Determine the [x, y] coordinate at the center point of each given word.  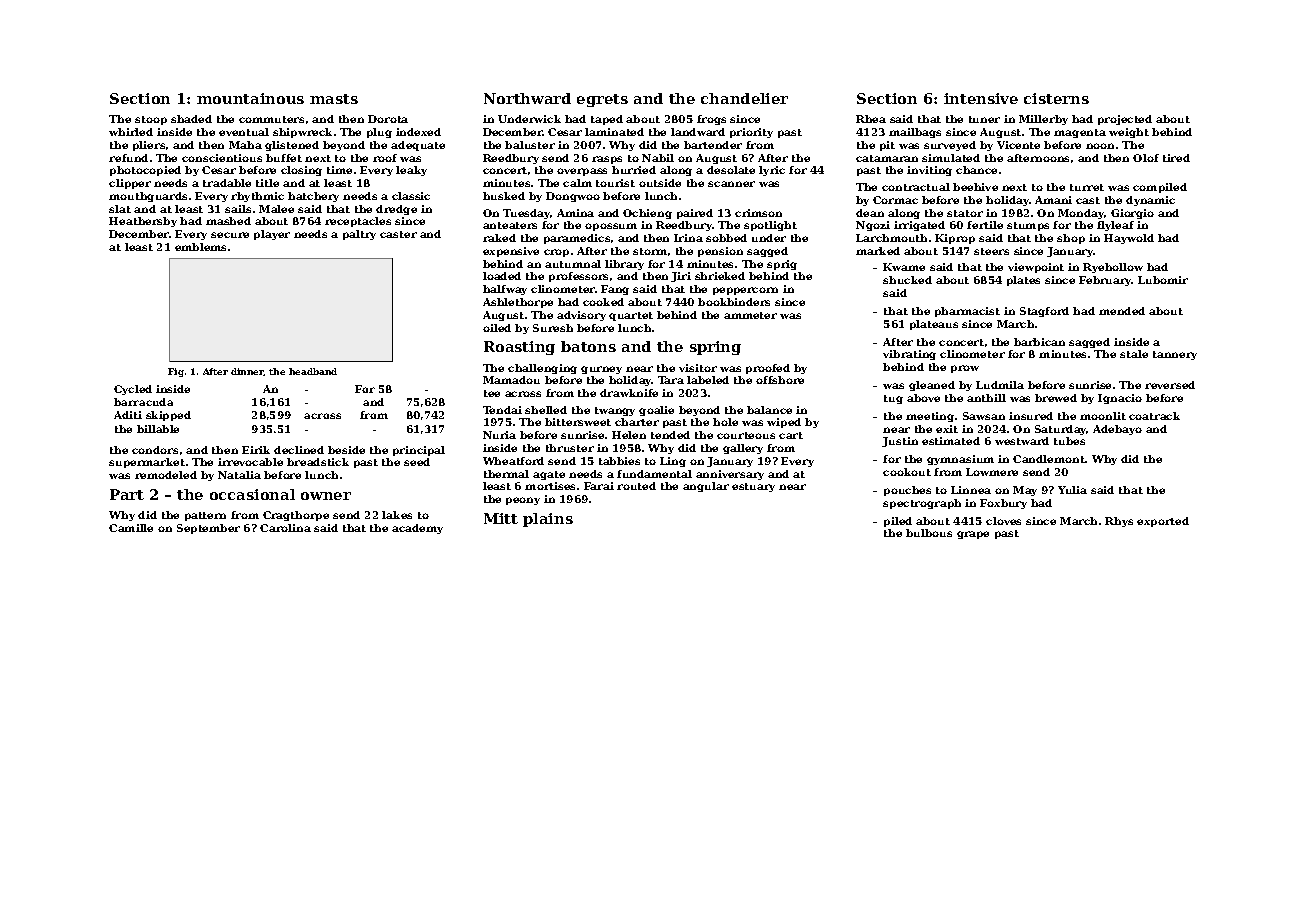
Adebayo [1117, 430]
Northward [527, 98]
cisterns [1056, 98]
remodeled [166, 475]
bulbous [929, 533]
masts [334, 99]
